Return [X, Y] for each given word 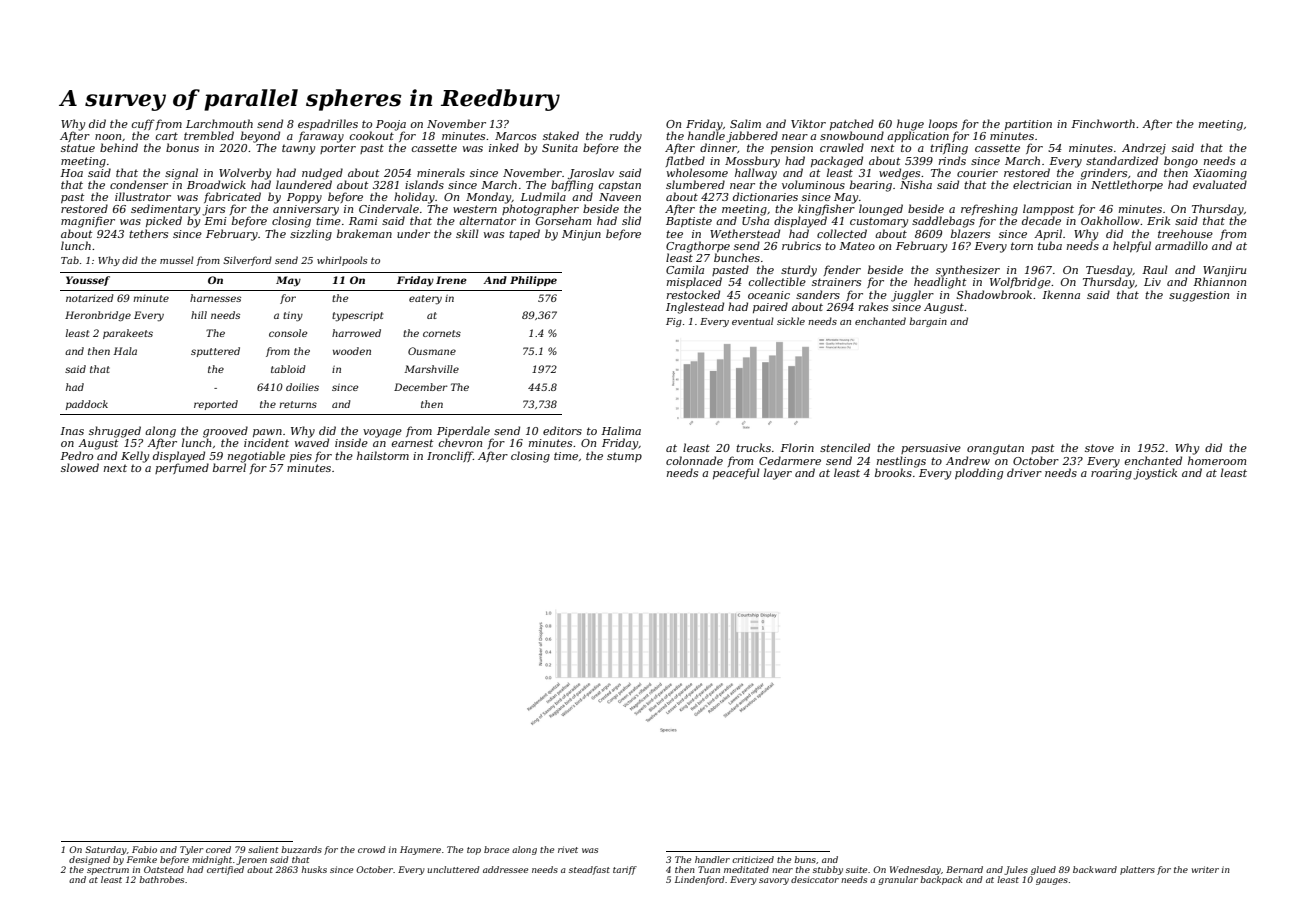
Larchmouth [219, 123]
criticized [753, 859]
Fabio [144, 849]
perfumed [182, 468]
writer [1205, 869]
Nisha [916, 184]
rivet [568, 849]
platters [1137, 870]
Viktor [808, 123]
